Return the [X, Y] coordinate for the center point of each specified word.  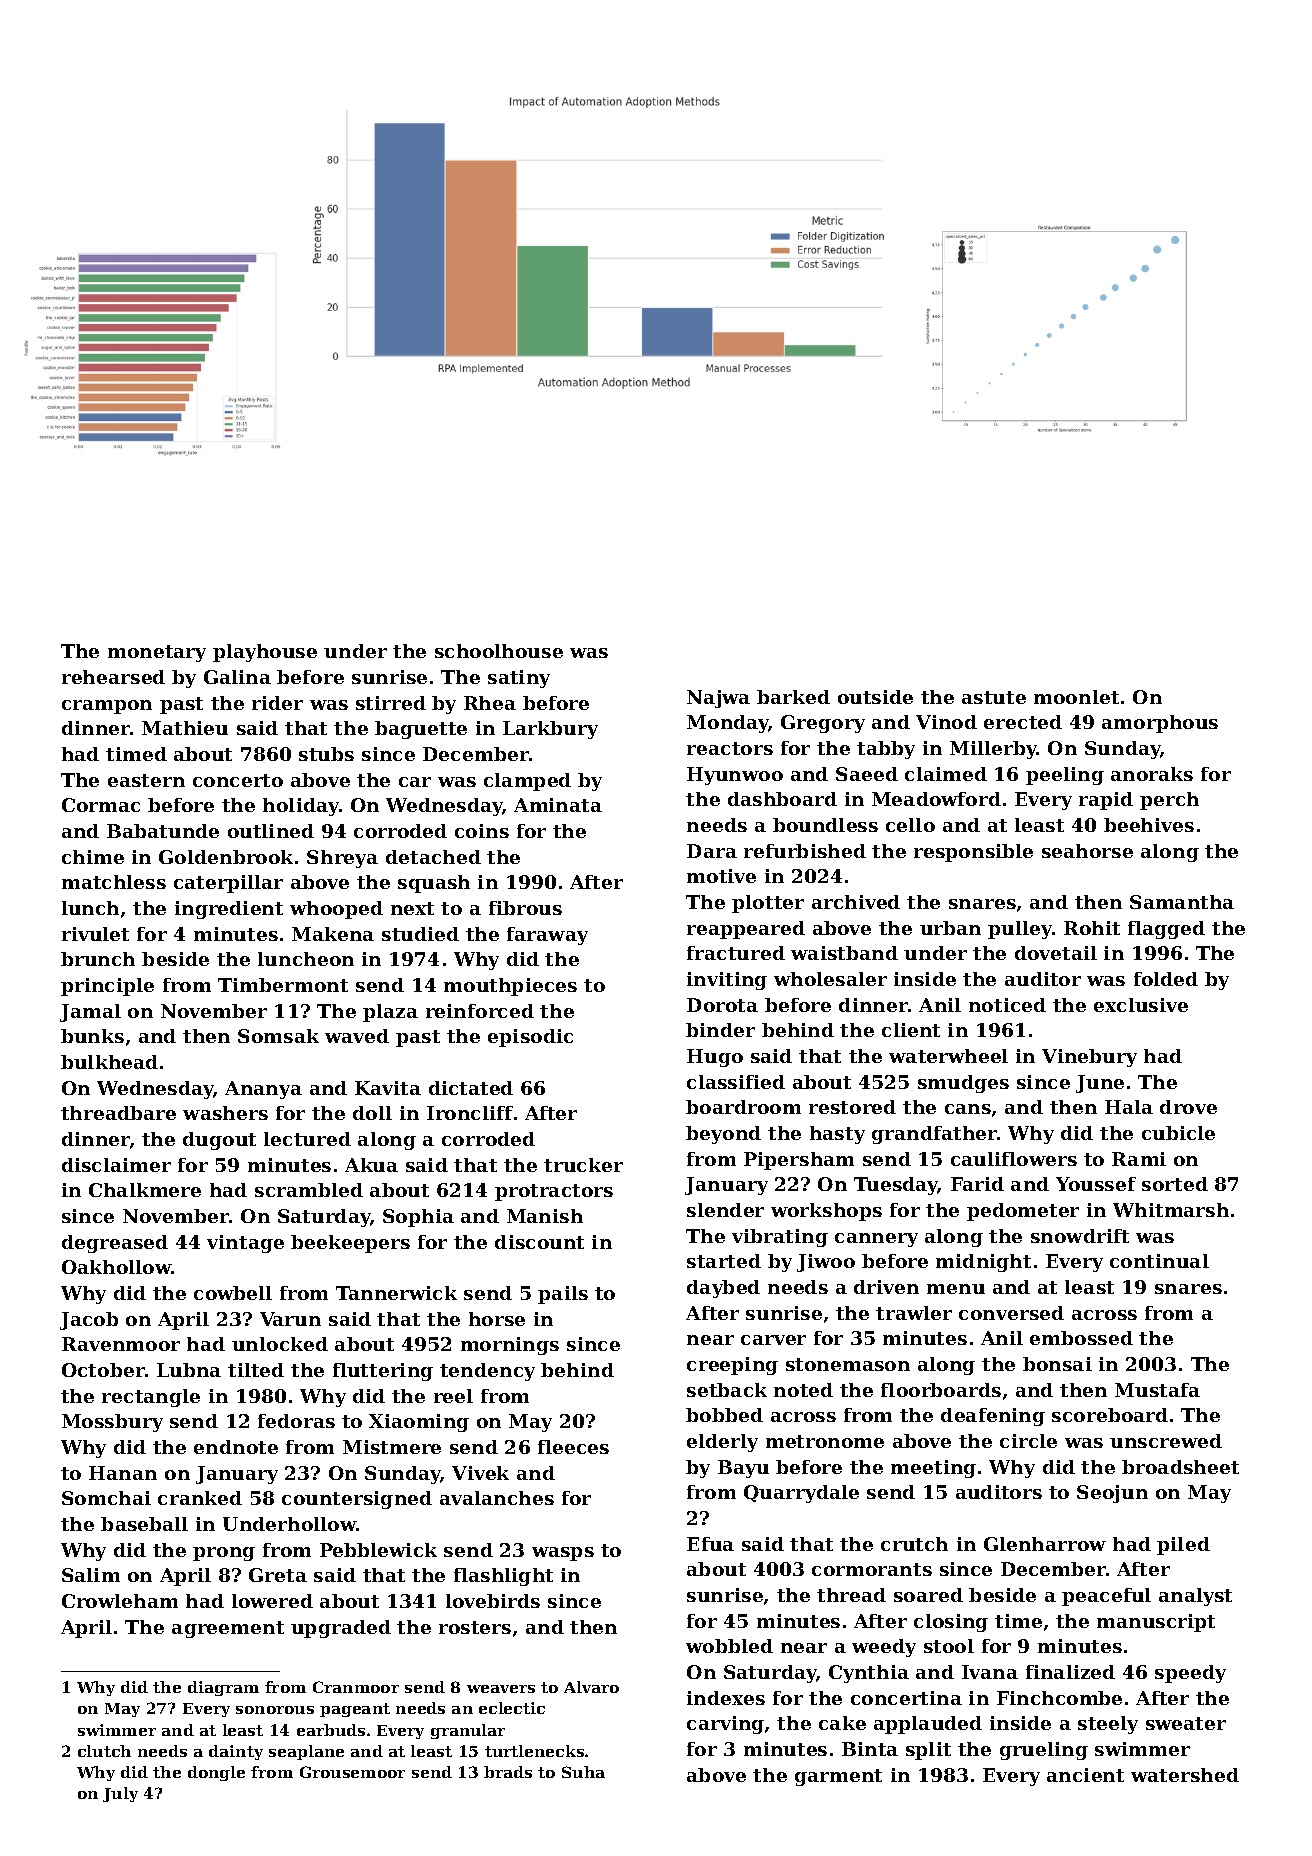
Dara [712, 851]
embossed [1081, 1338]
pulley [1020, 930]
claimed [946, 774]
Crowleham [120, 1601]
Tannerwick [396, 1293]
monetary [157, 653]
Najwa [718, 699]
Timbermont [283, 985]
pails [563, 1295]
